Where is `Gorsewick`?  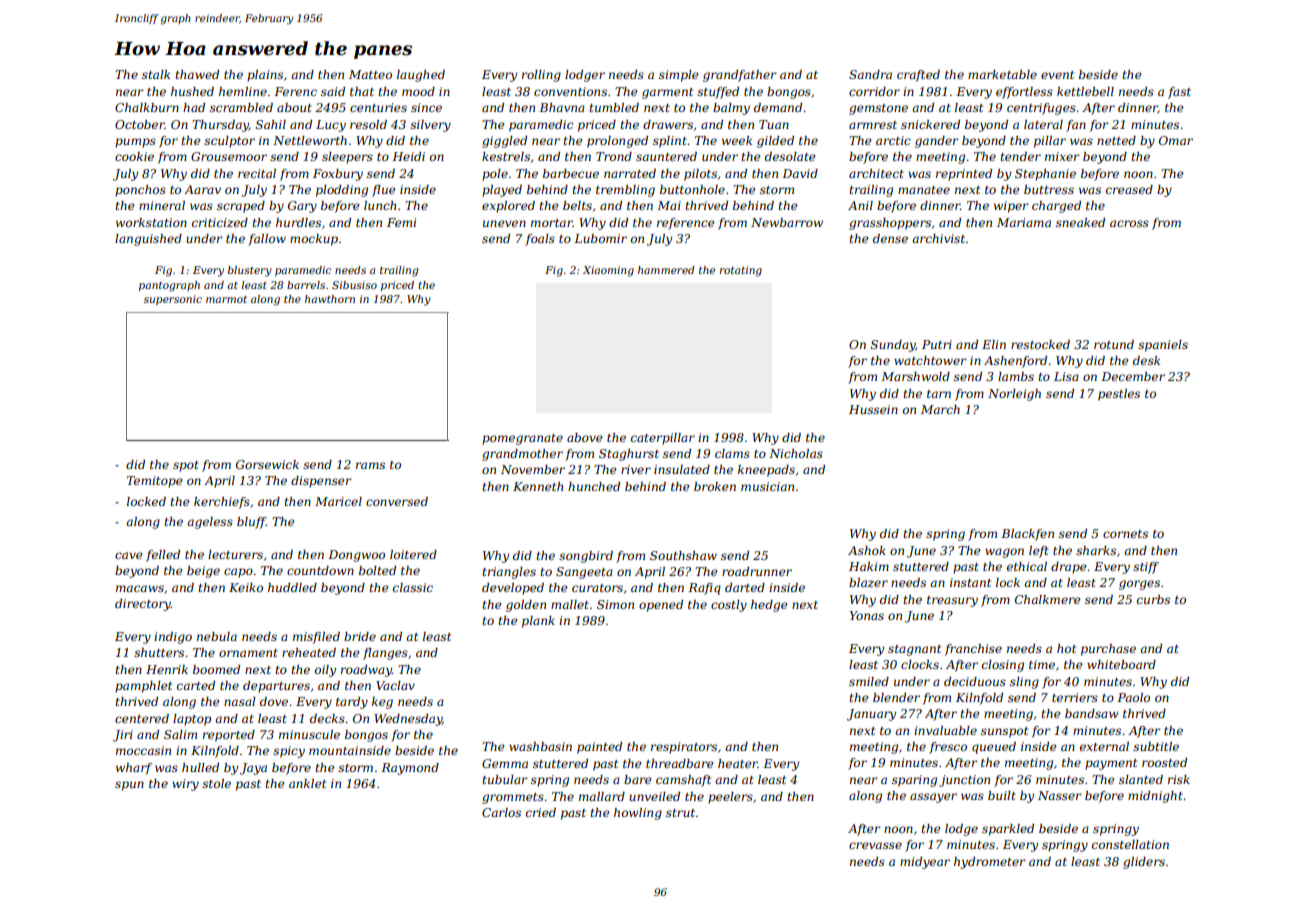
Gorsewick is located at coordinates (267, 464).
